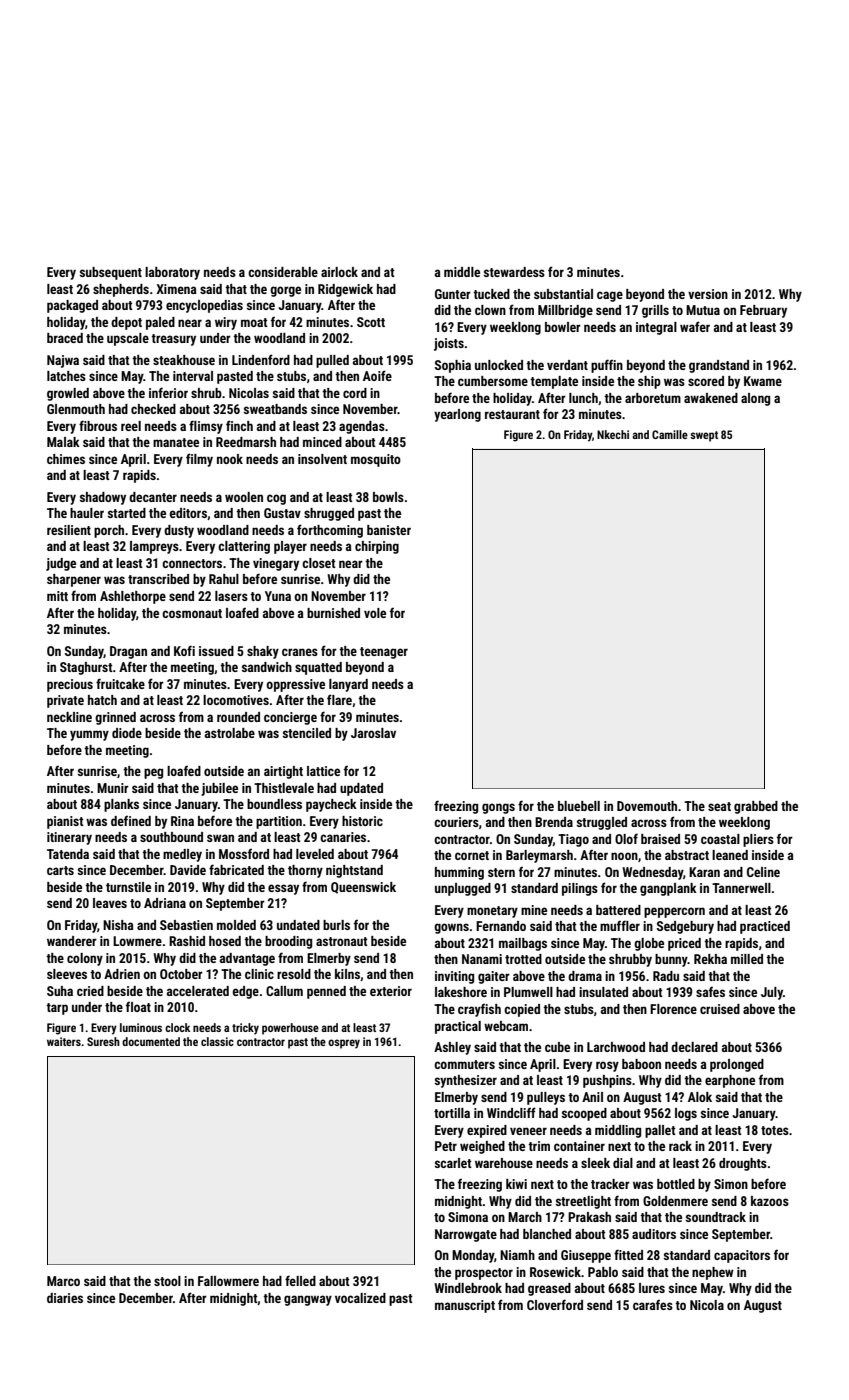  What do you see at coordinates (647, 806) in the document?
I see `Dovemouth` at bounding box center [647, 806].
